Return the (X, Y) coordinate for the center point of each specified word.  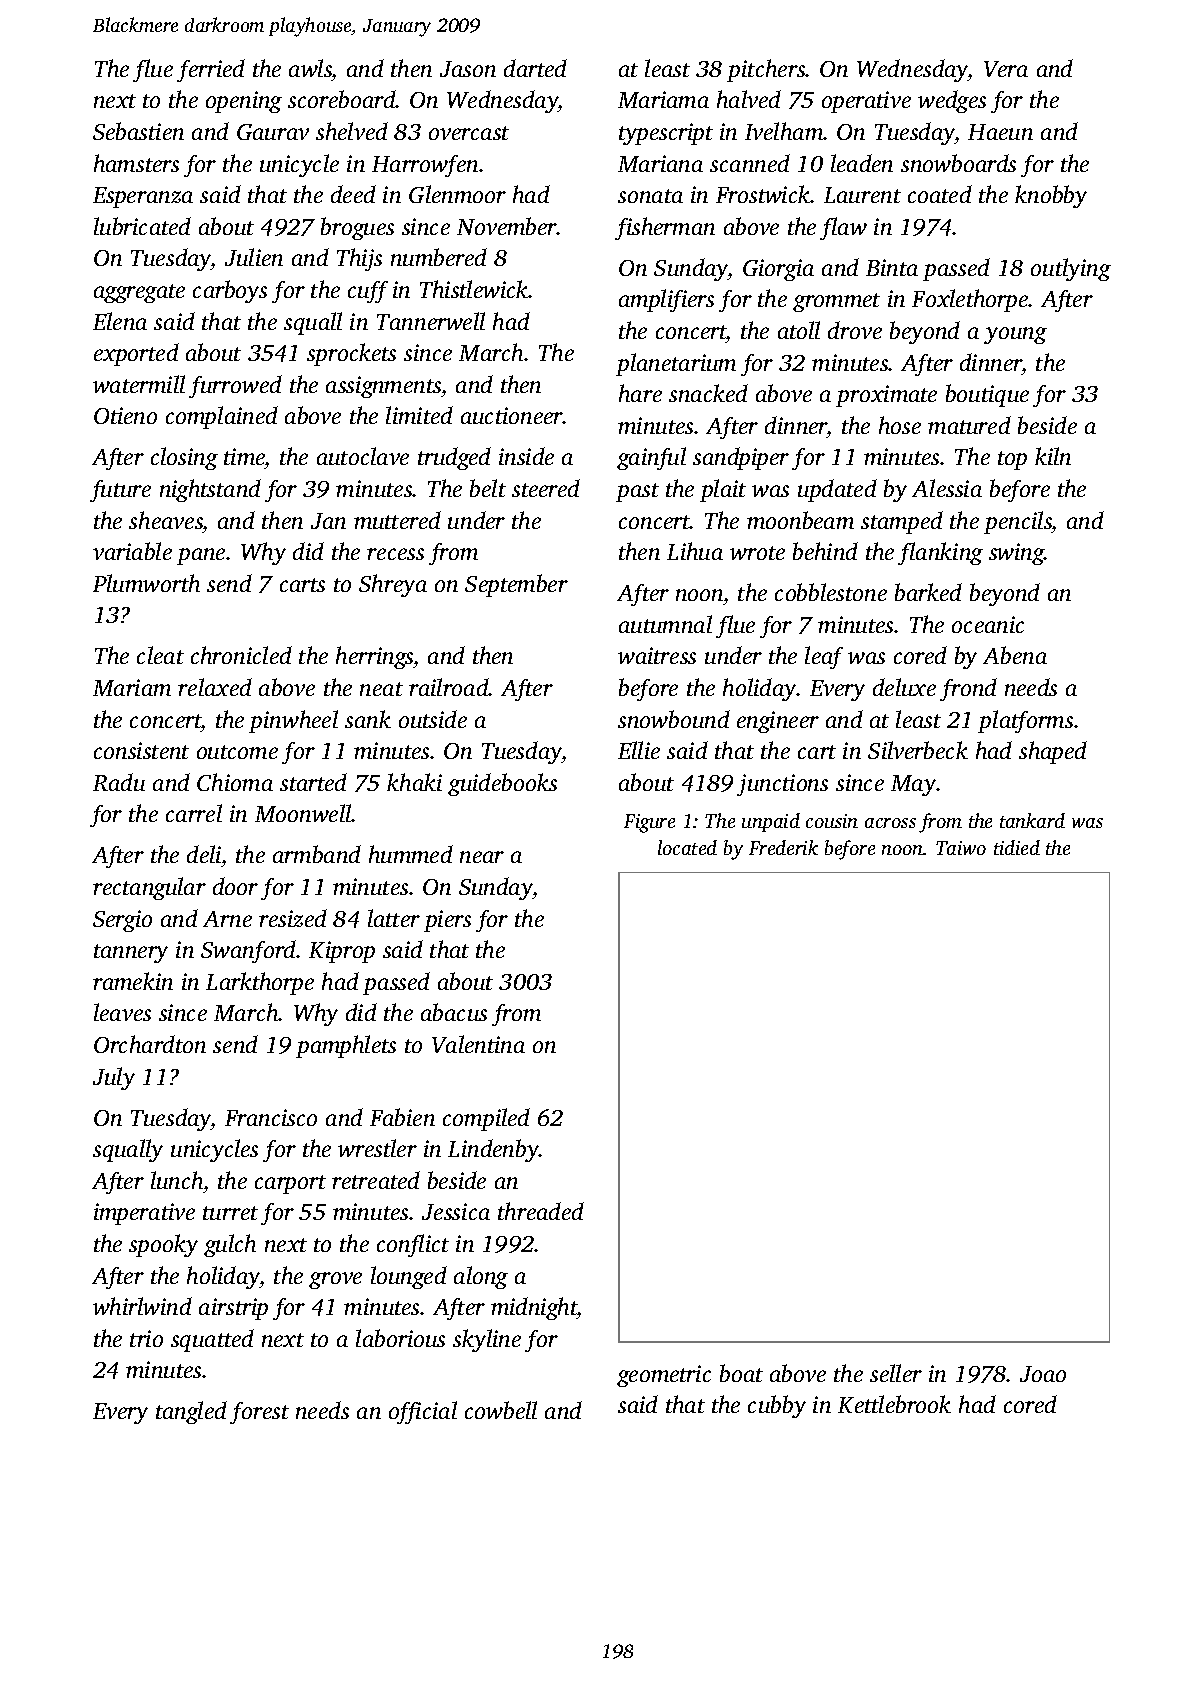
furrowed (235, 386)
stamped (902, 522)
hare (640, 393)
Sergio (122, 921)
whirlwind (142, 1306)
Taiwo (961, 848)
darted (535, 68)
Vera (1006, 69)
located (687, 847)
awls (310, 68)
